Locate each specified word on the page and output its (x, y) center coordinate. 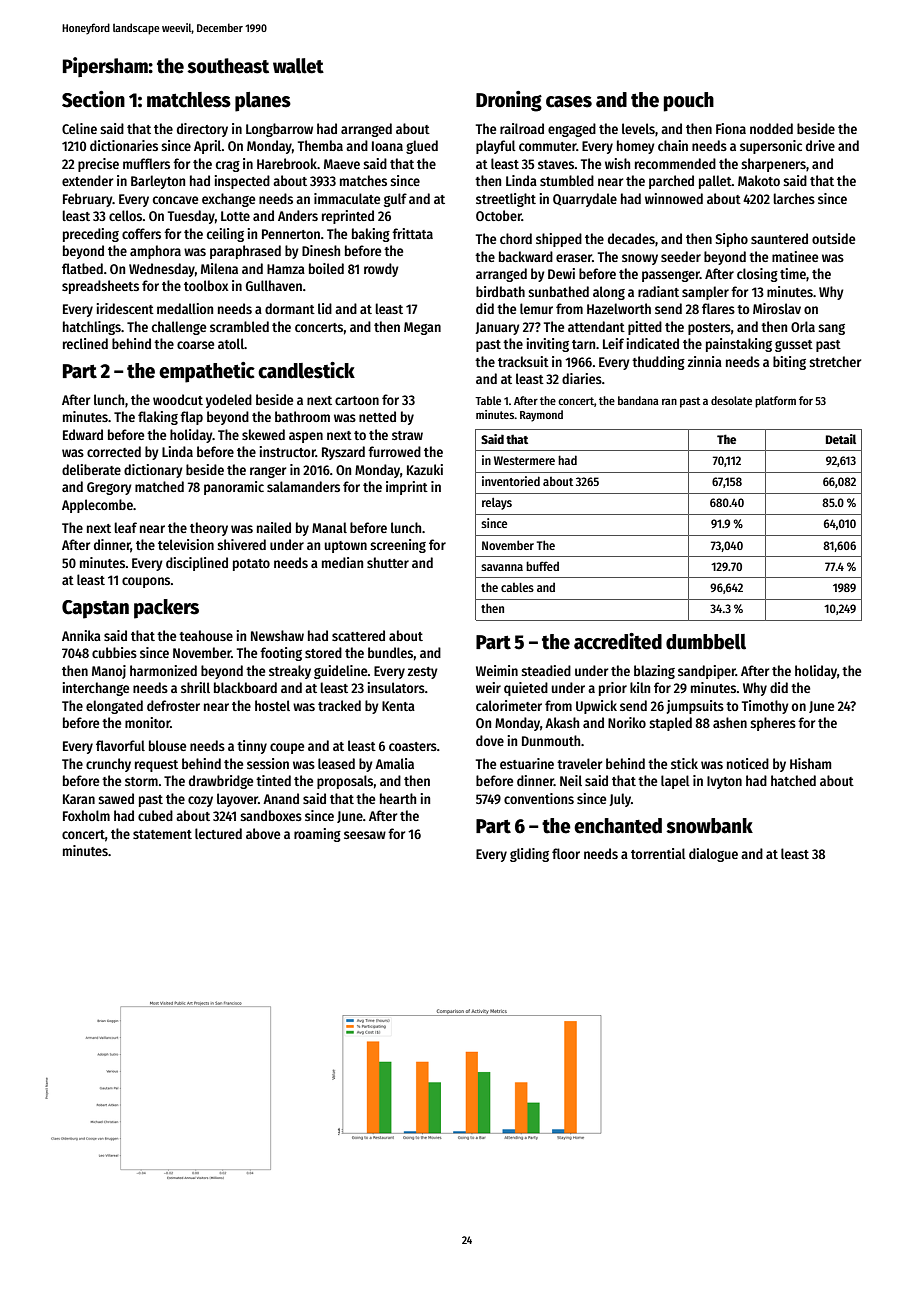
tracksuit (523, 361)
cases (569, 102)
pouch (689, 102)
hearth (398, 798)
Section (93, 99)
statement (162, 834)
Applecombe (97, 506)
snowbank (709, 826)
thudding (658, 363)
